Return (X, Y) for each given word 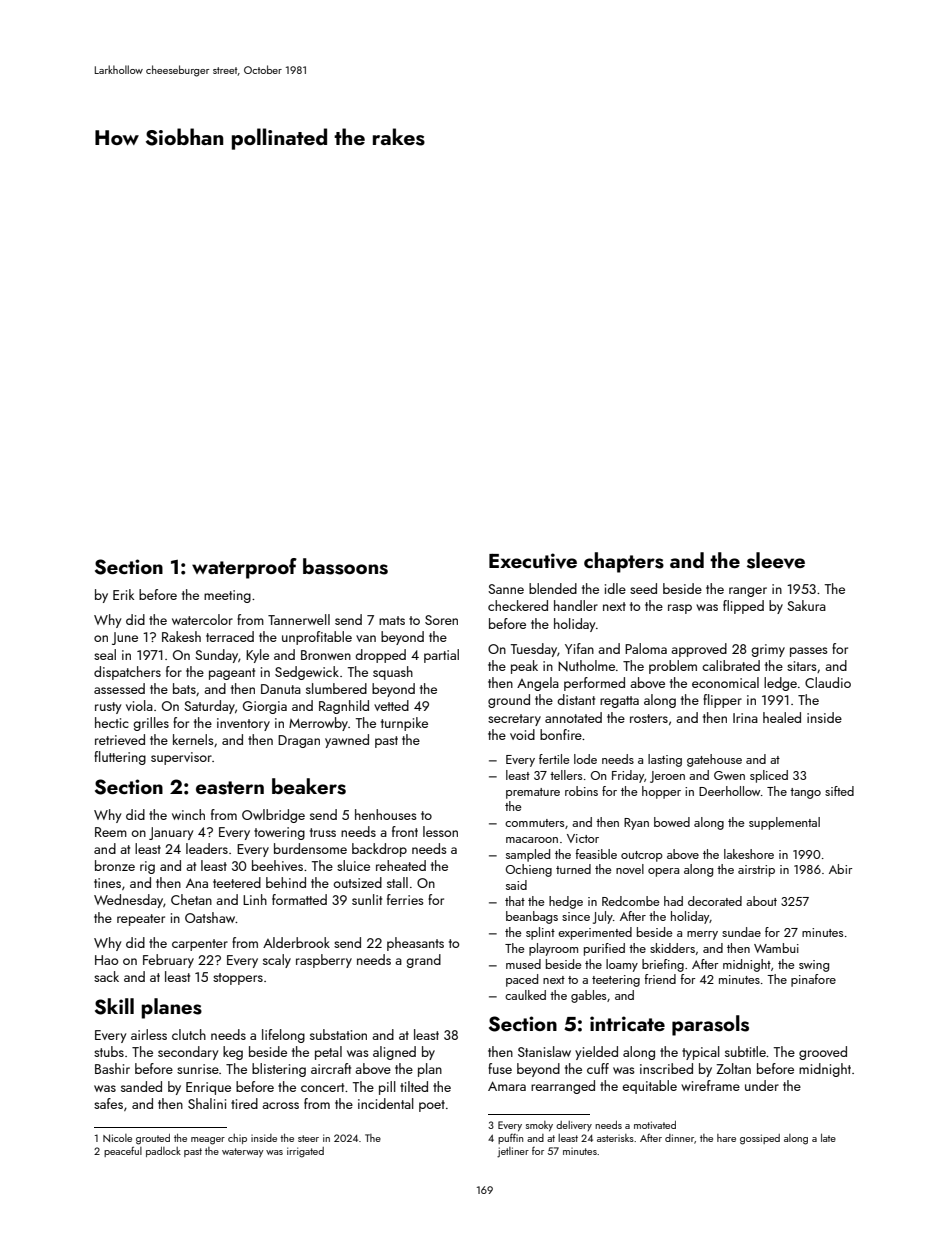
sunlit (367, 899)
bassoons (345, 566)
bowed (672, 822)
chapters (624, 562)
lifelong (283, 1036)
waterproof (244, 568)
